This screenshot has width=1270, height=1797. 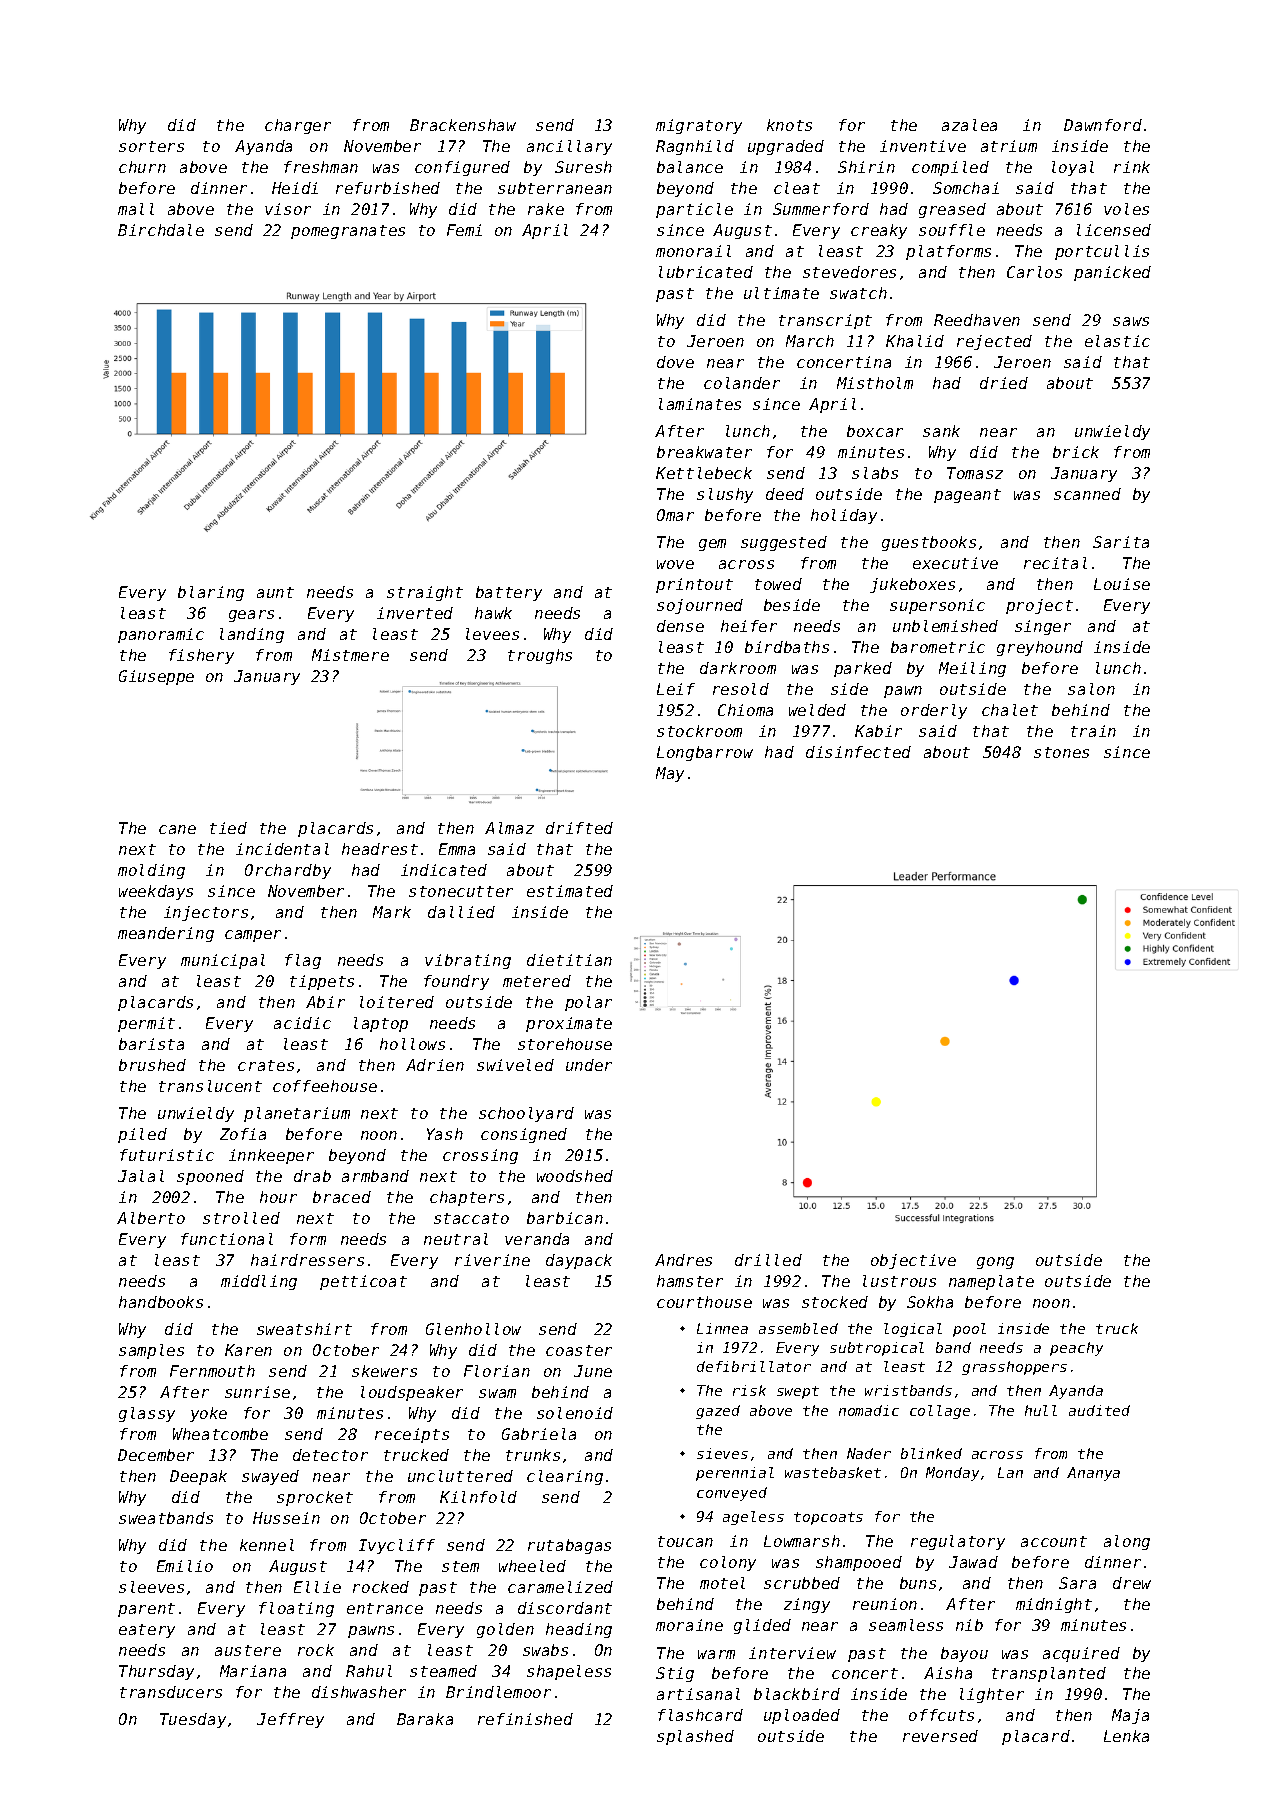 I want to click on samples, so click(x=151, y=1351).
